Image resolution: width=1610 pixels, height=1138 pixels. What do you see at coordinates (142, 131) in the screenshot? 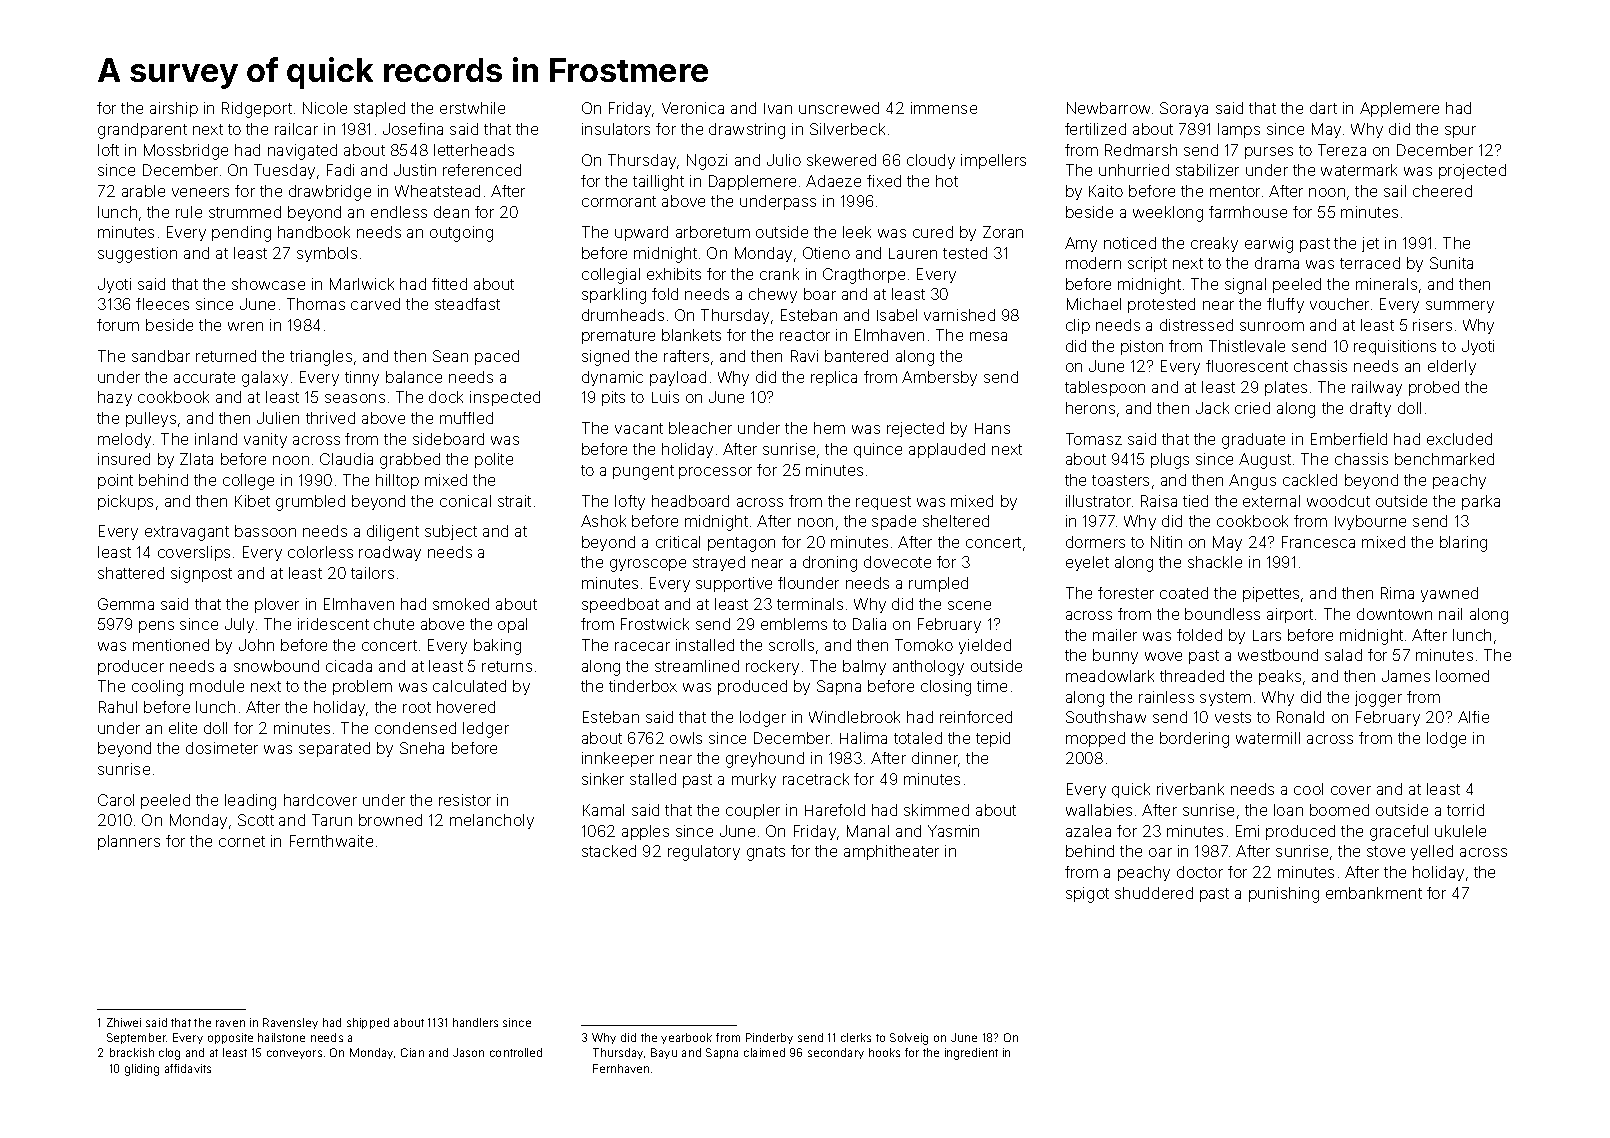
I see `grandparent` at bounding box center [142, 131].
